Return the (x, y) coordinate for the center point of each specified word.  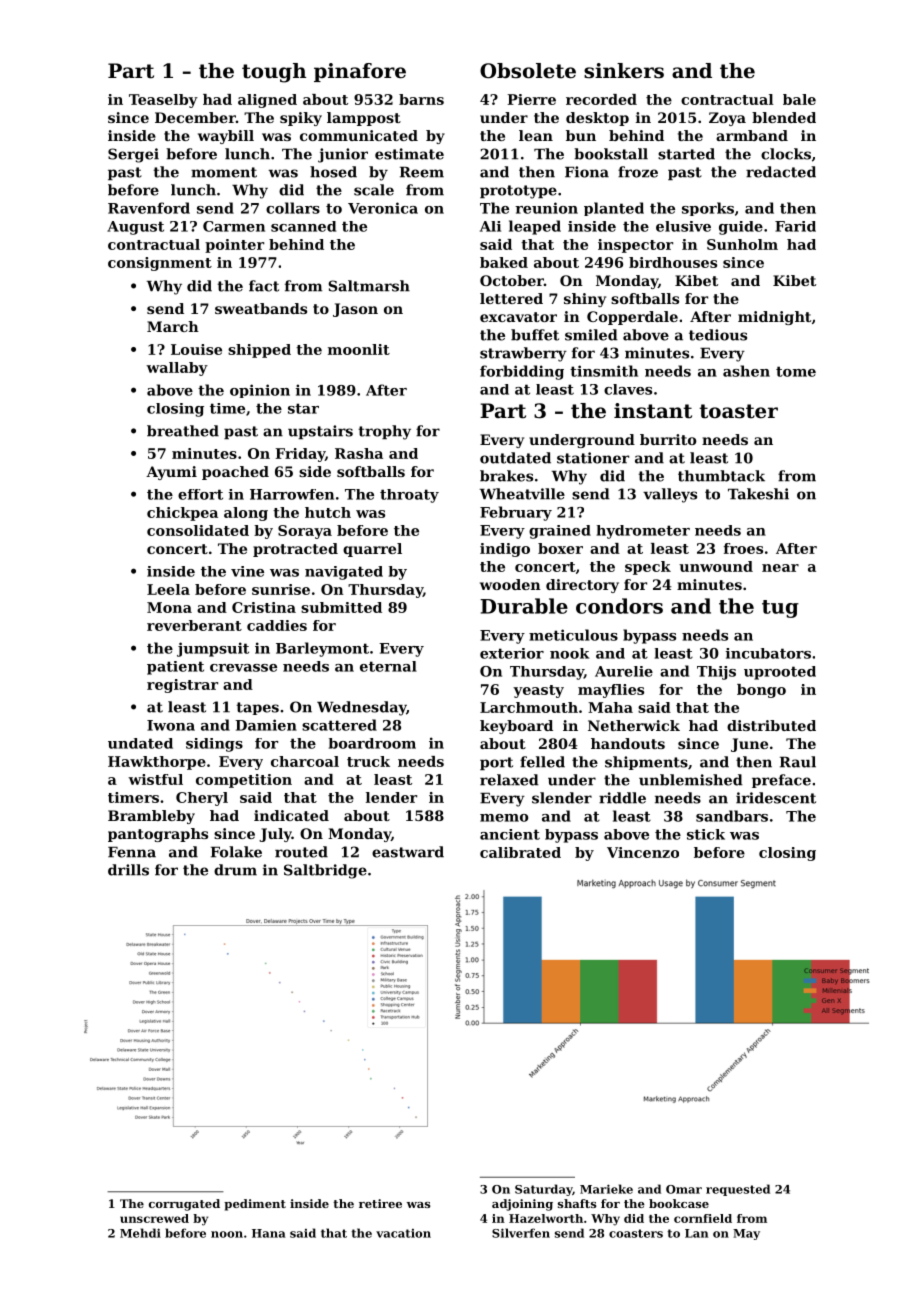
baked (504, 262)
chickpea (182, 514)
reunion (546, 208)
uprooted (780, 673)
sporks (708, 209)
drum (235, 870)
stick (706, 834)
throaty (409, 496)
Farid (795, 226)
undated (140, 743)
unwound (716, 566)
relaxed (509, 780)
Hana (269, 1233)
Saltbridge (325, 871)
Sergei (133, 155)
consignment (160, 264)
